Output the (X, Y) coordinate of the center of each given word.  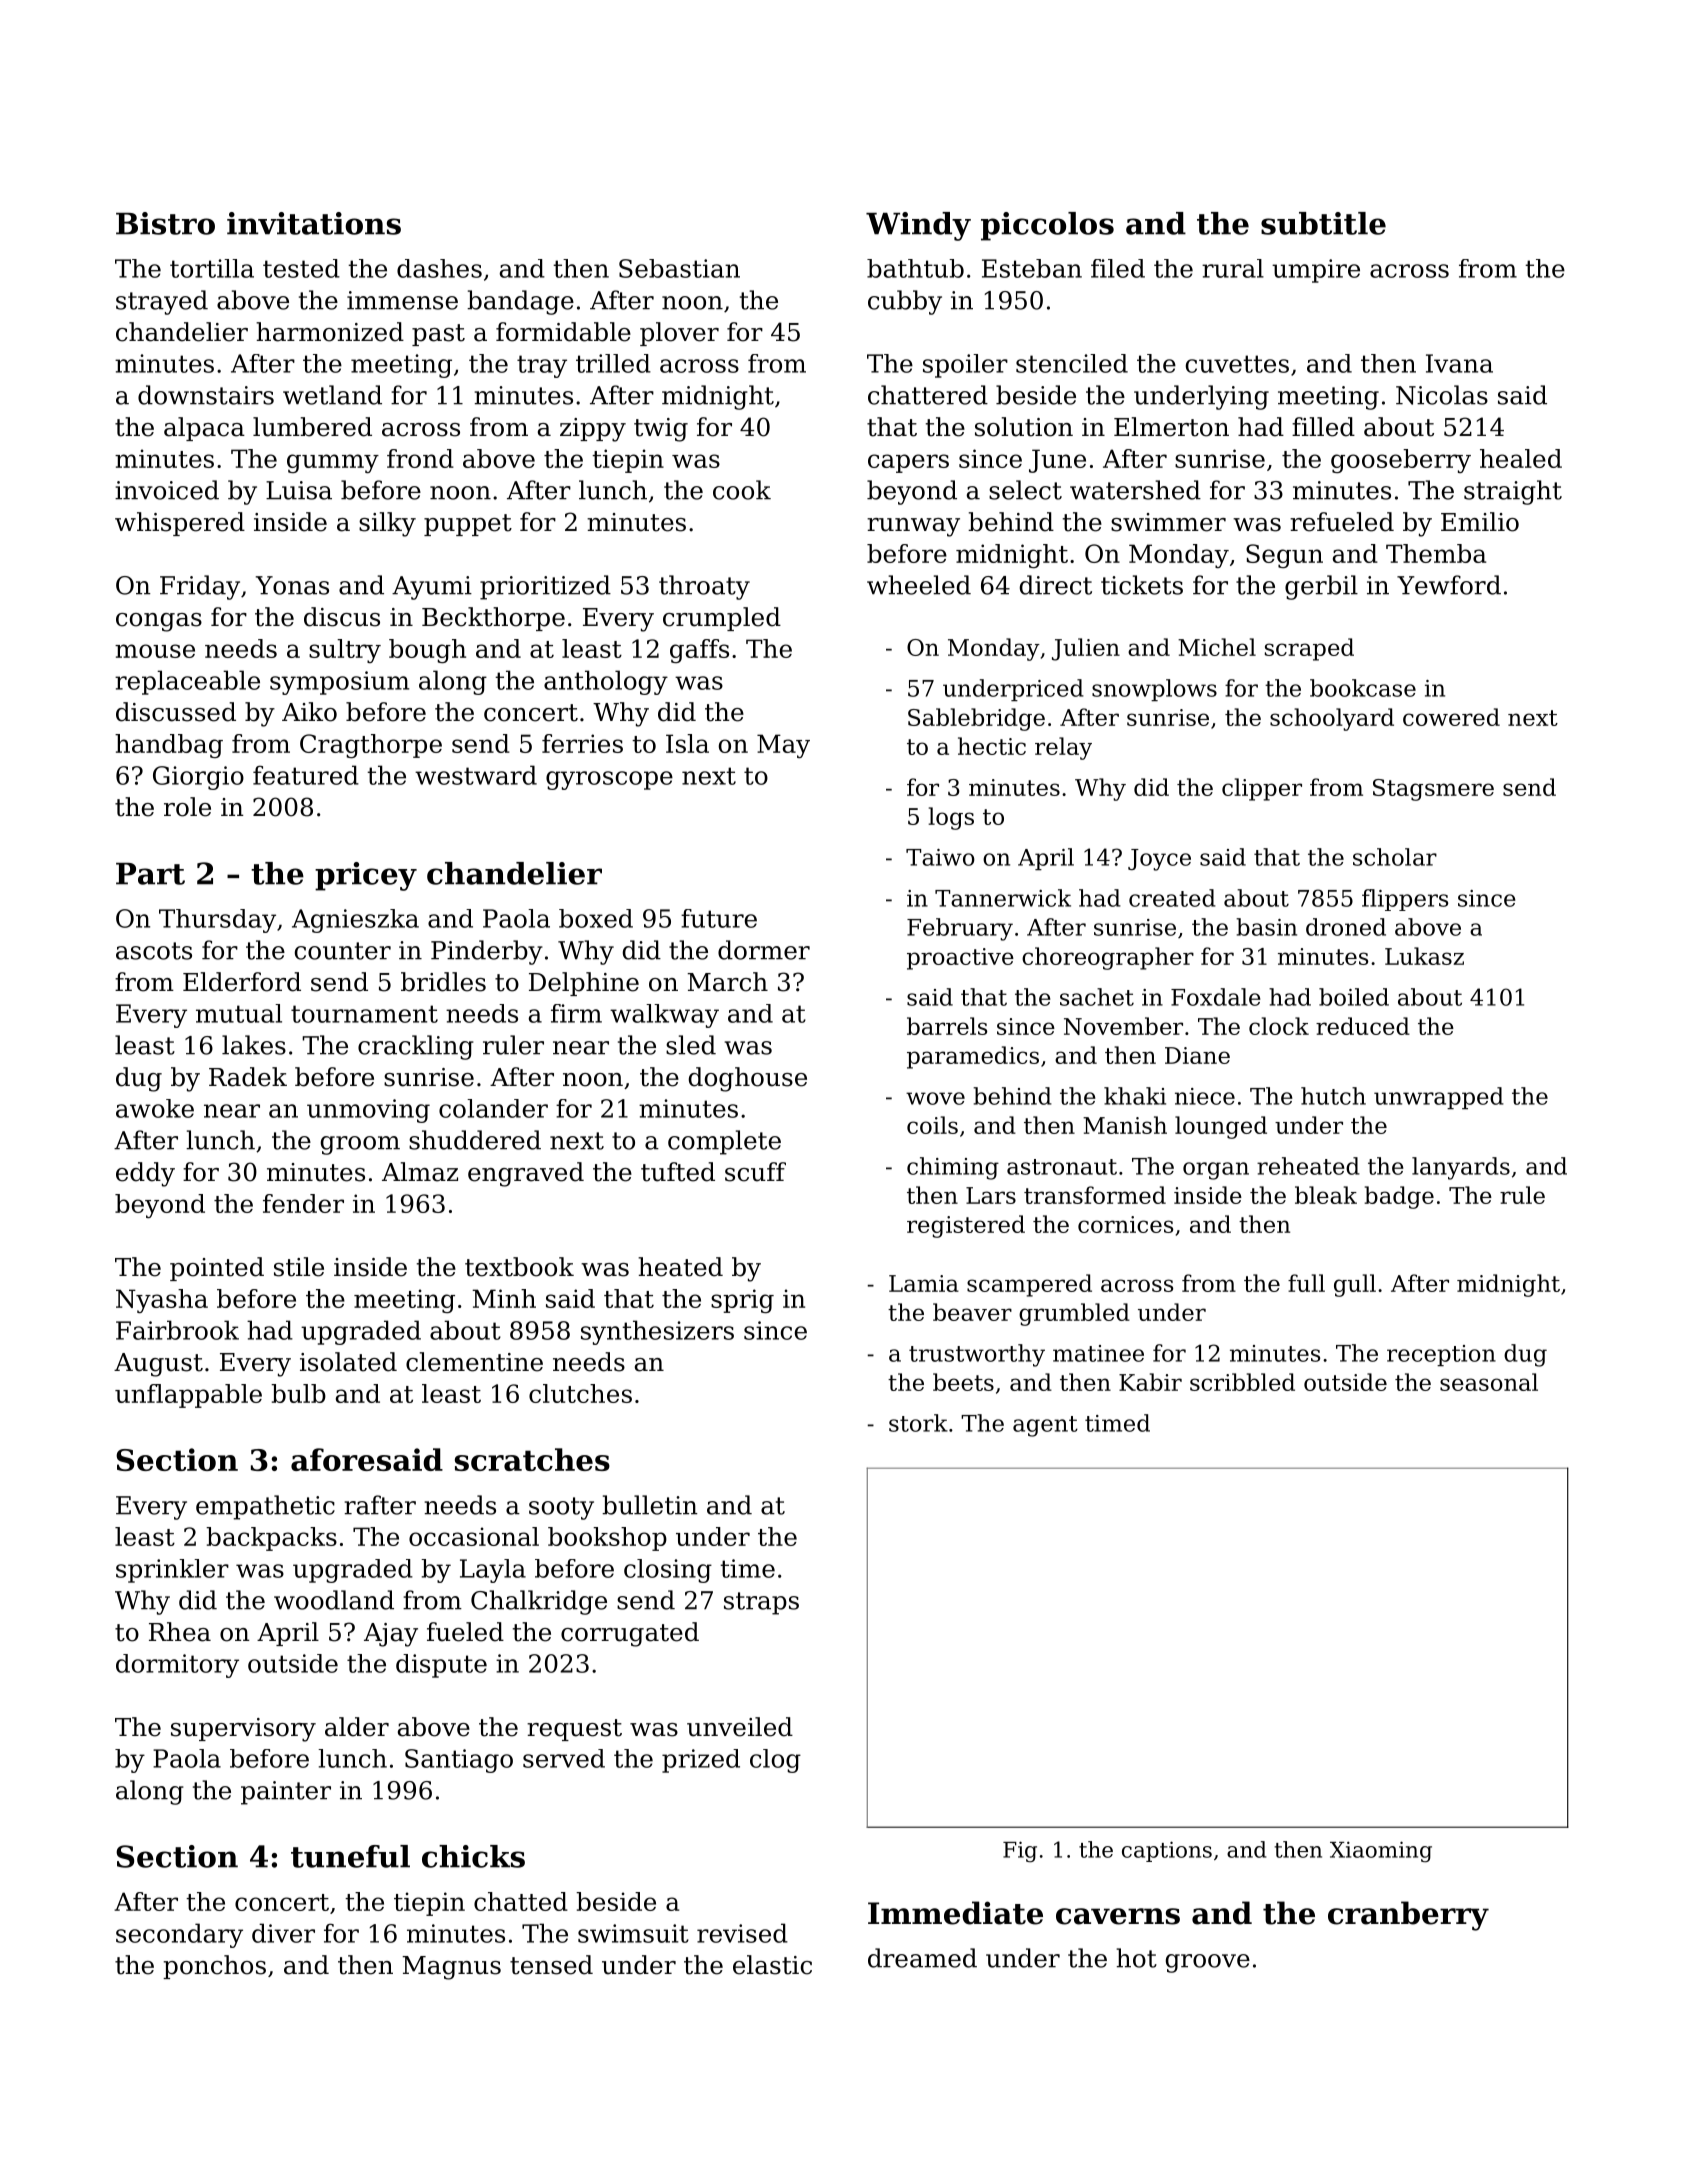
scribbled (1242, 1382)
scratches (532, 1459)
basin (1266, 927)
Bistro (165, 223)
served (564, 1758)
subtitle (1323, 223)
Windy (918, 226)
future (719, 918)
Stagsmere (1433, 790)
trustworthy (977, 1355)
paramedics (973, 1057)
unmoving (368, 1111)
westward (476, 775)
